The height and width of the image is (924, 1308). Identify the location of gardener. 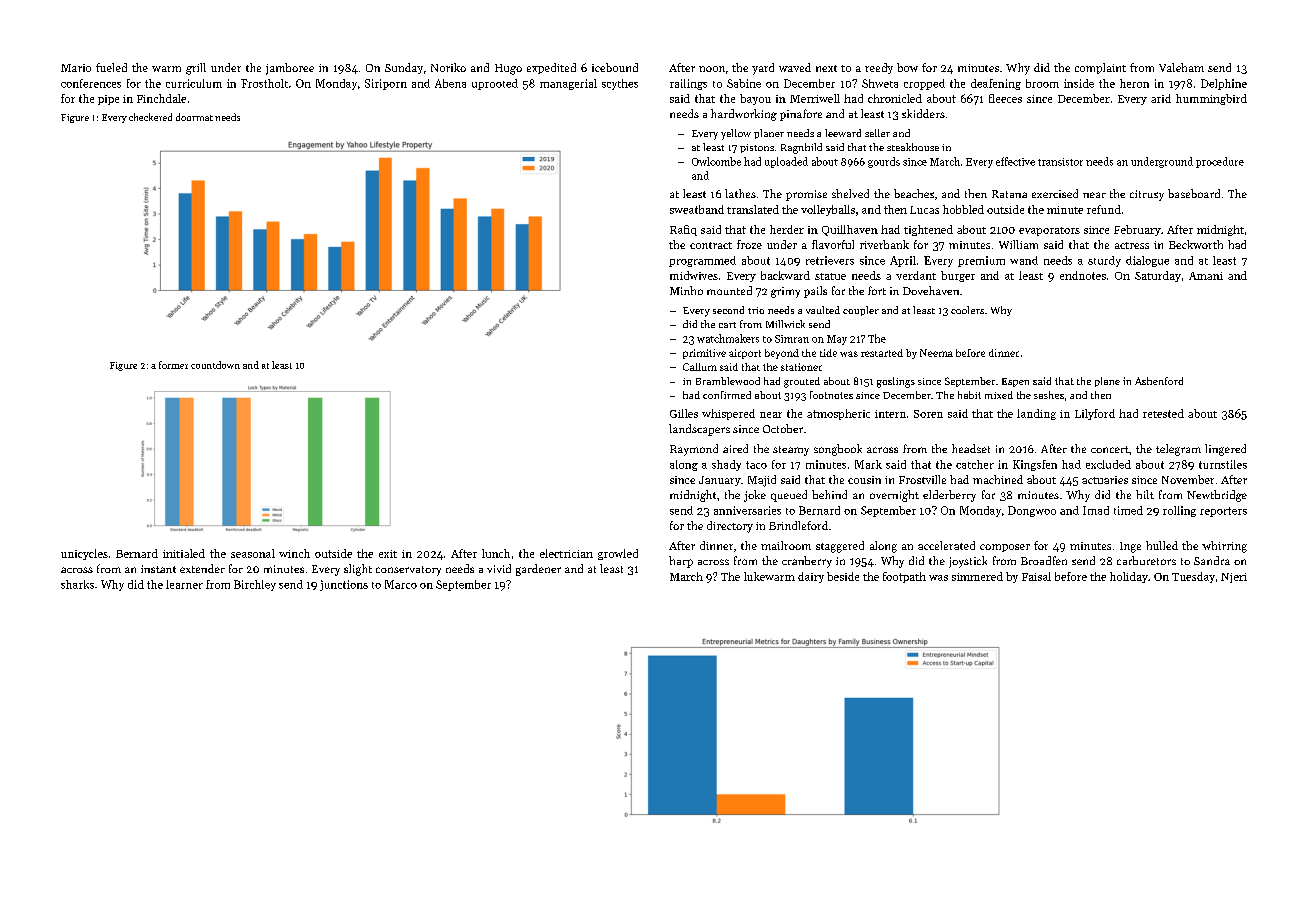
(538, 570).
